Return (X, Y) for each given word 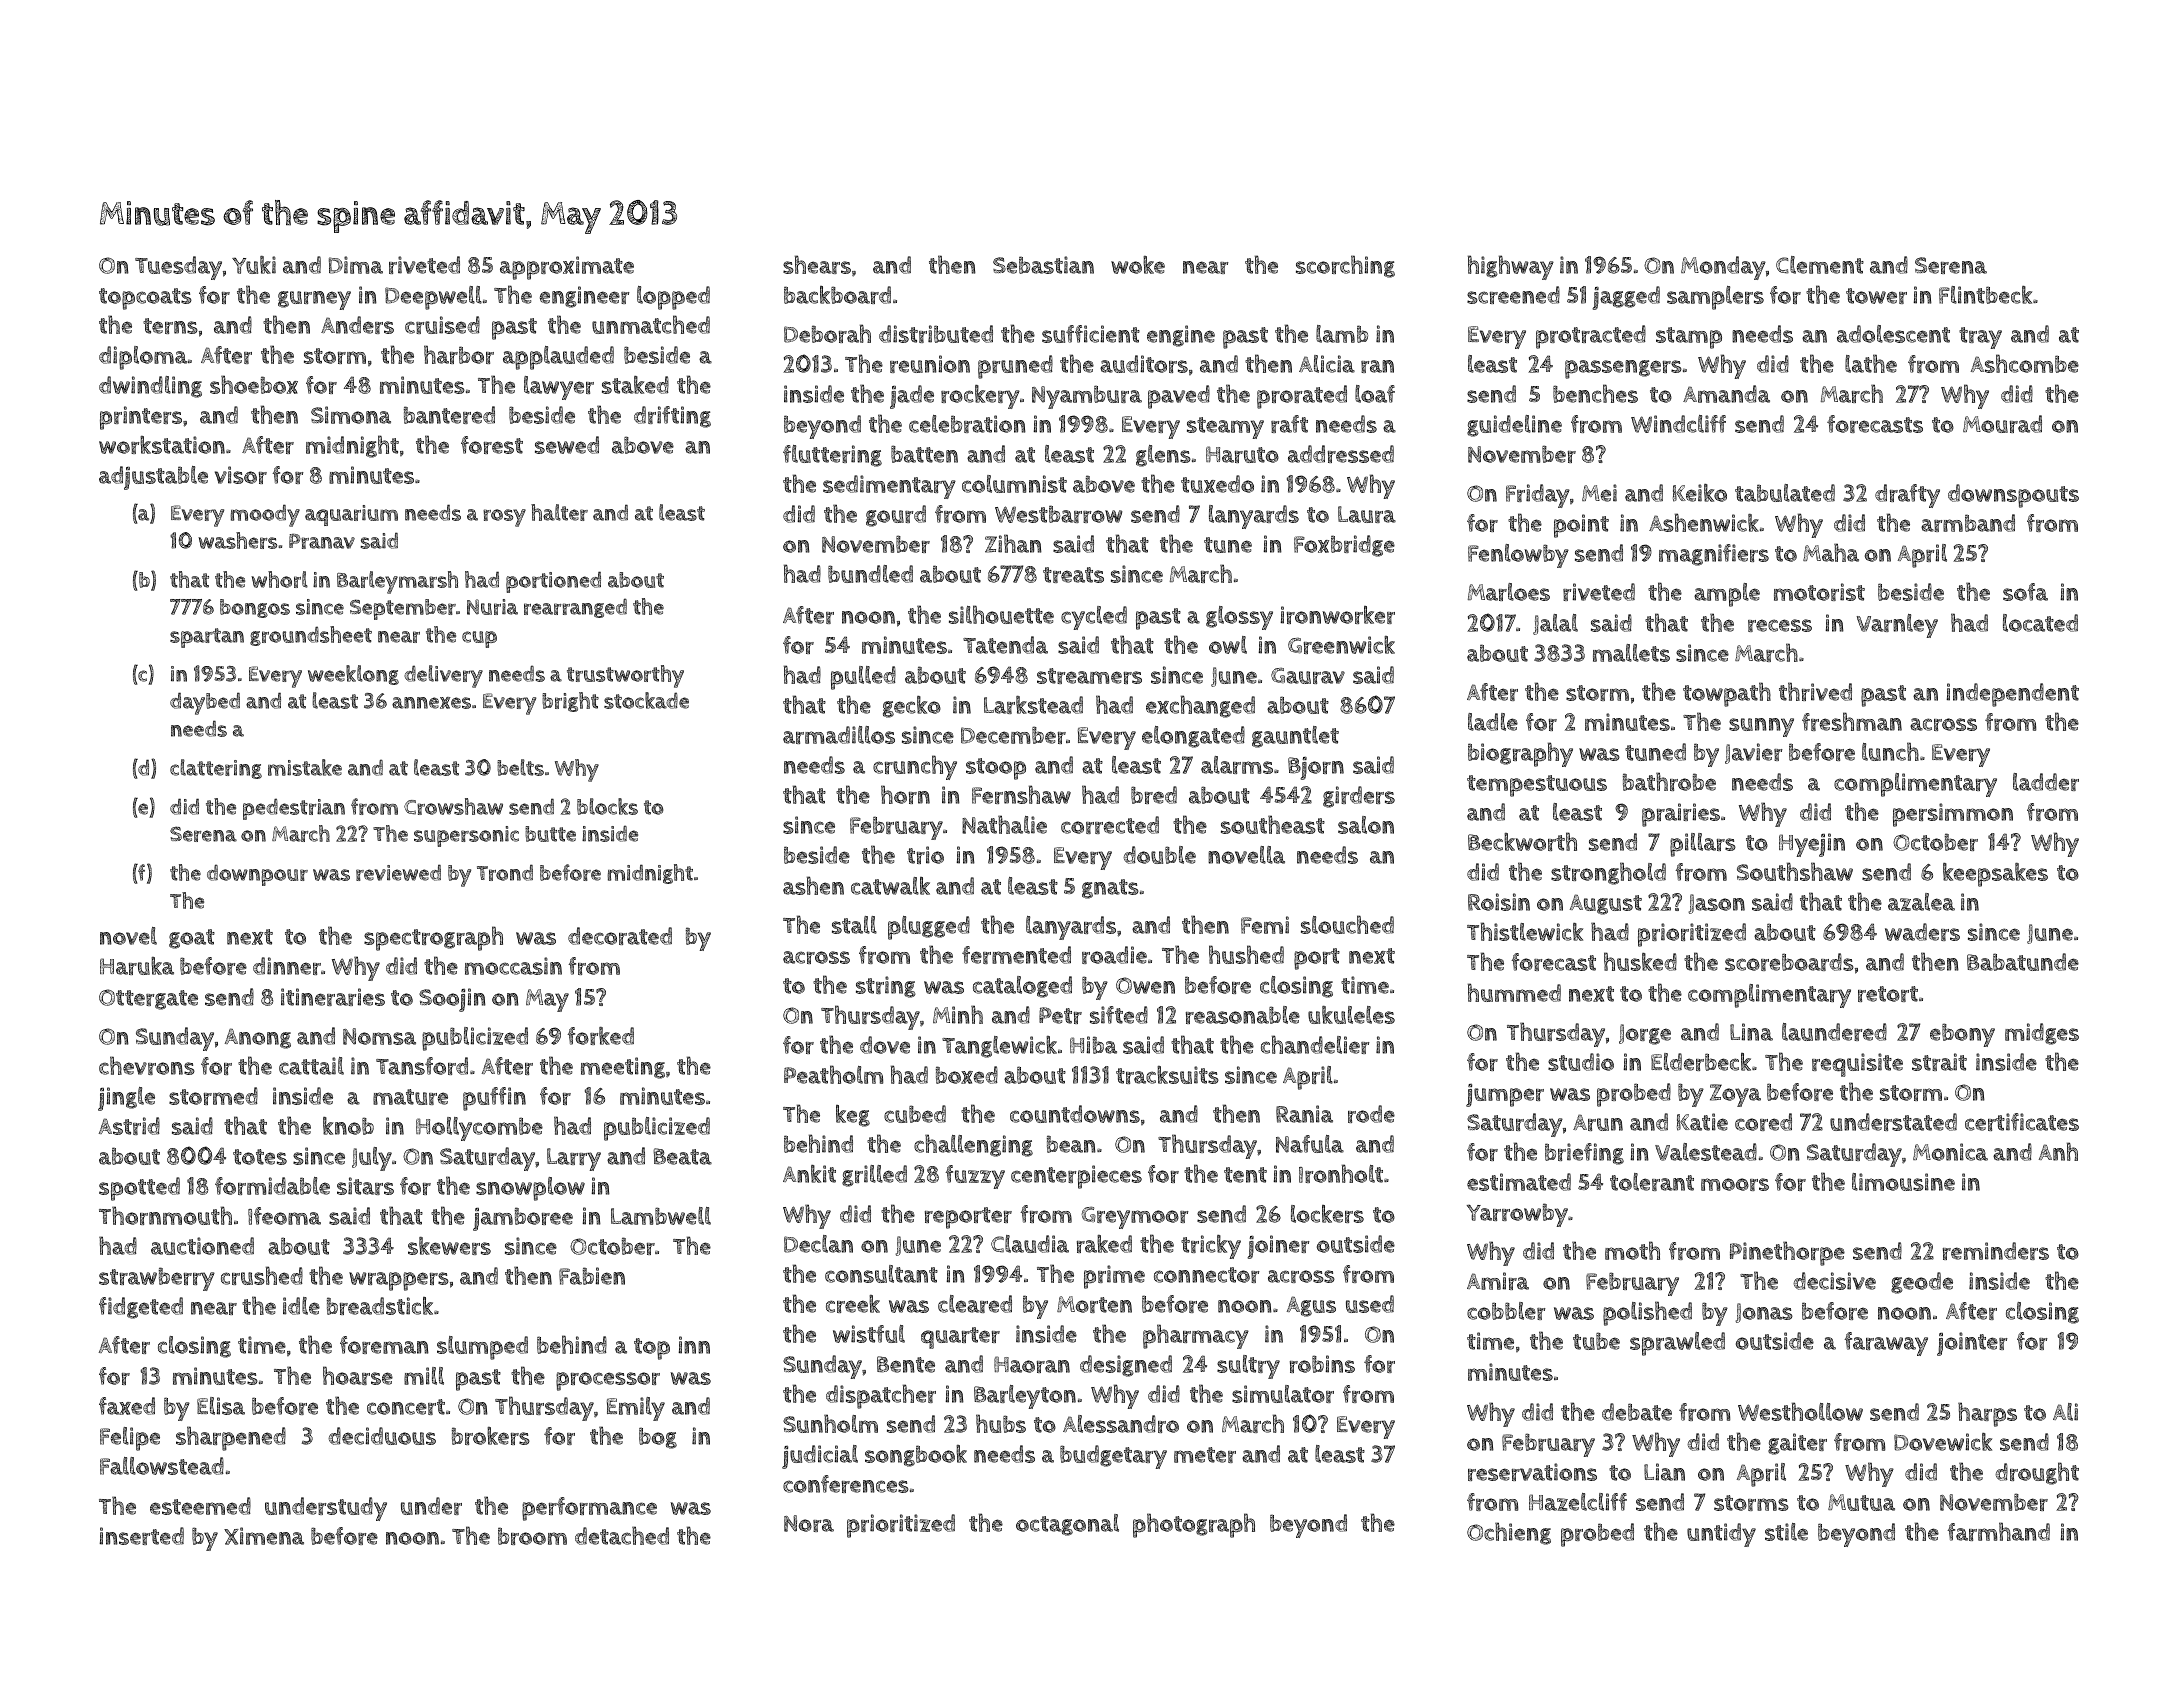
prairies (1681, 815)
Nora (809, 1523)
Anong (258, 1038)
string (886, 987)
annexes (431, 703)
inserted (141, 1536)
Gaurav (1308, 676)
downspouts (2013, 496)
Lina (1751, 1032)
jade (912, 397)
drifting (672, 417)
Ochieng (1509, 1533)
